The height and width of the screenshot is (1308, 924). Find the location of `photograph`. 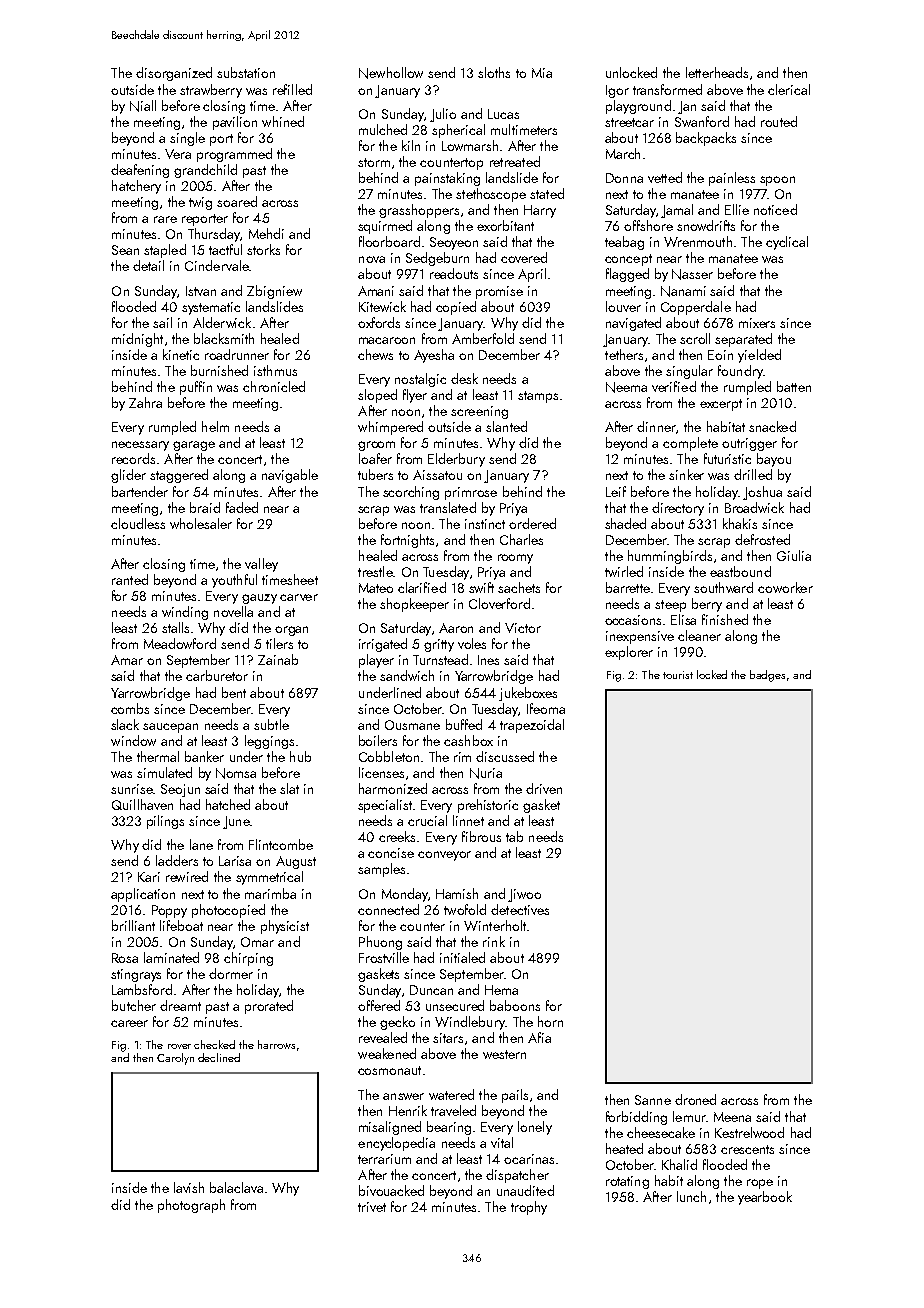

photograph is located at coordinates (191, 1206).
